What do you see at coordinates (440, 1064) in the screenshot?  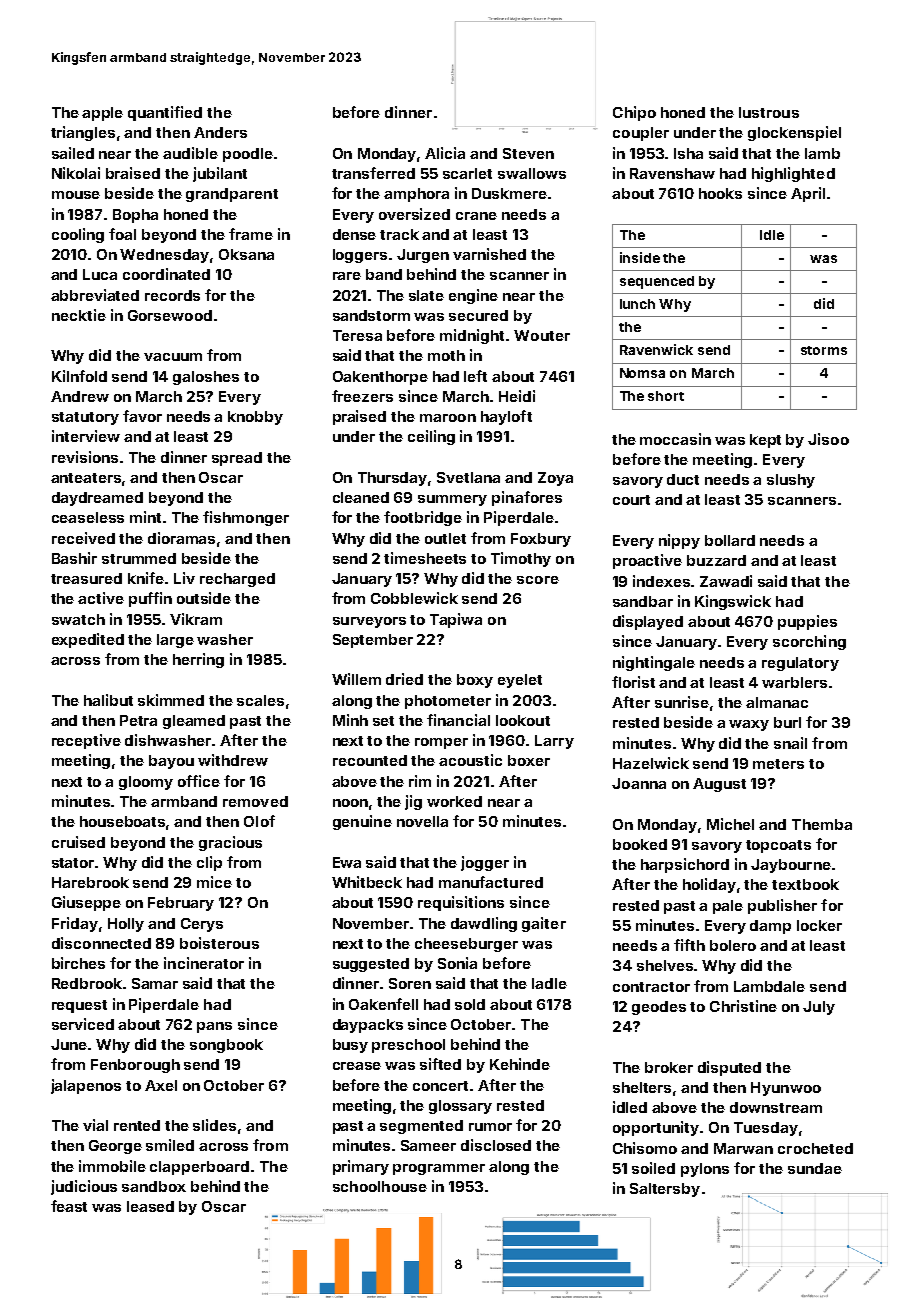 I see `sifted` at bounding box center [440, 1064].
